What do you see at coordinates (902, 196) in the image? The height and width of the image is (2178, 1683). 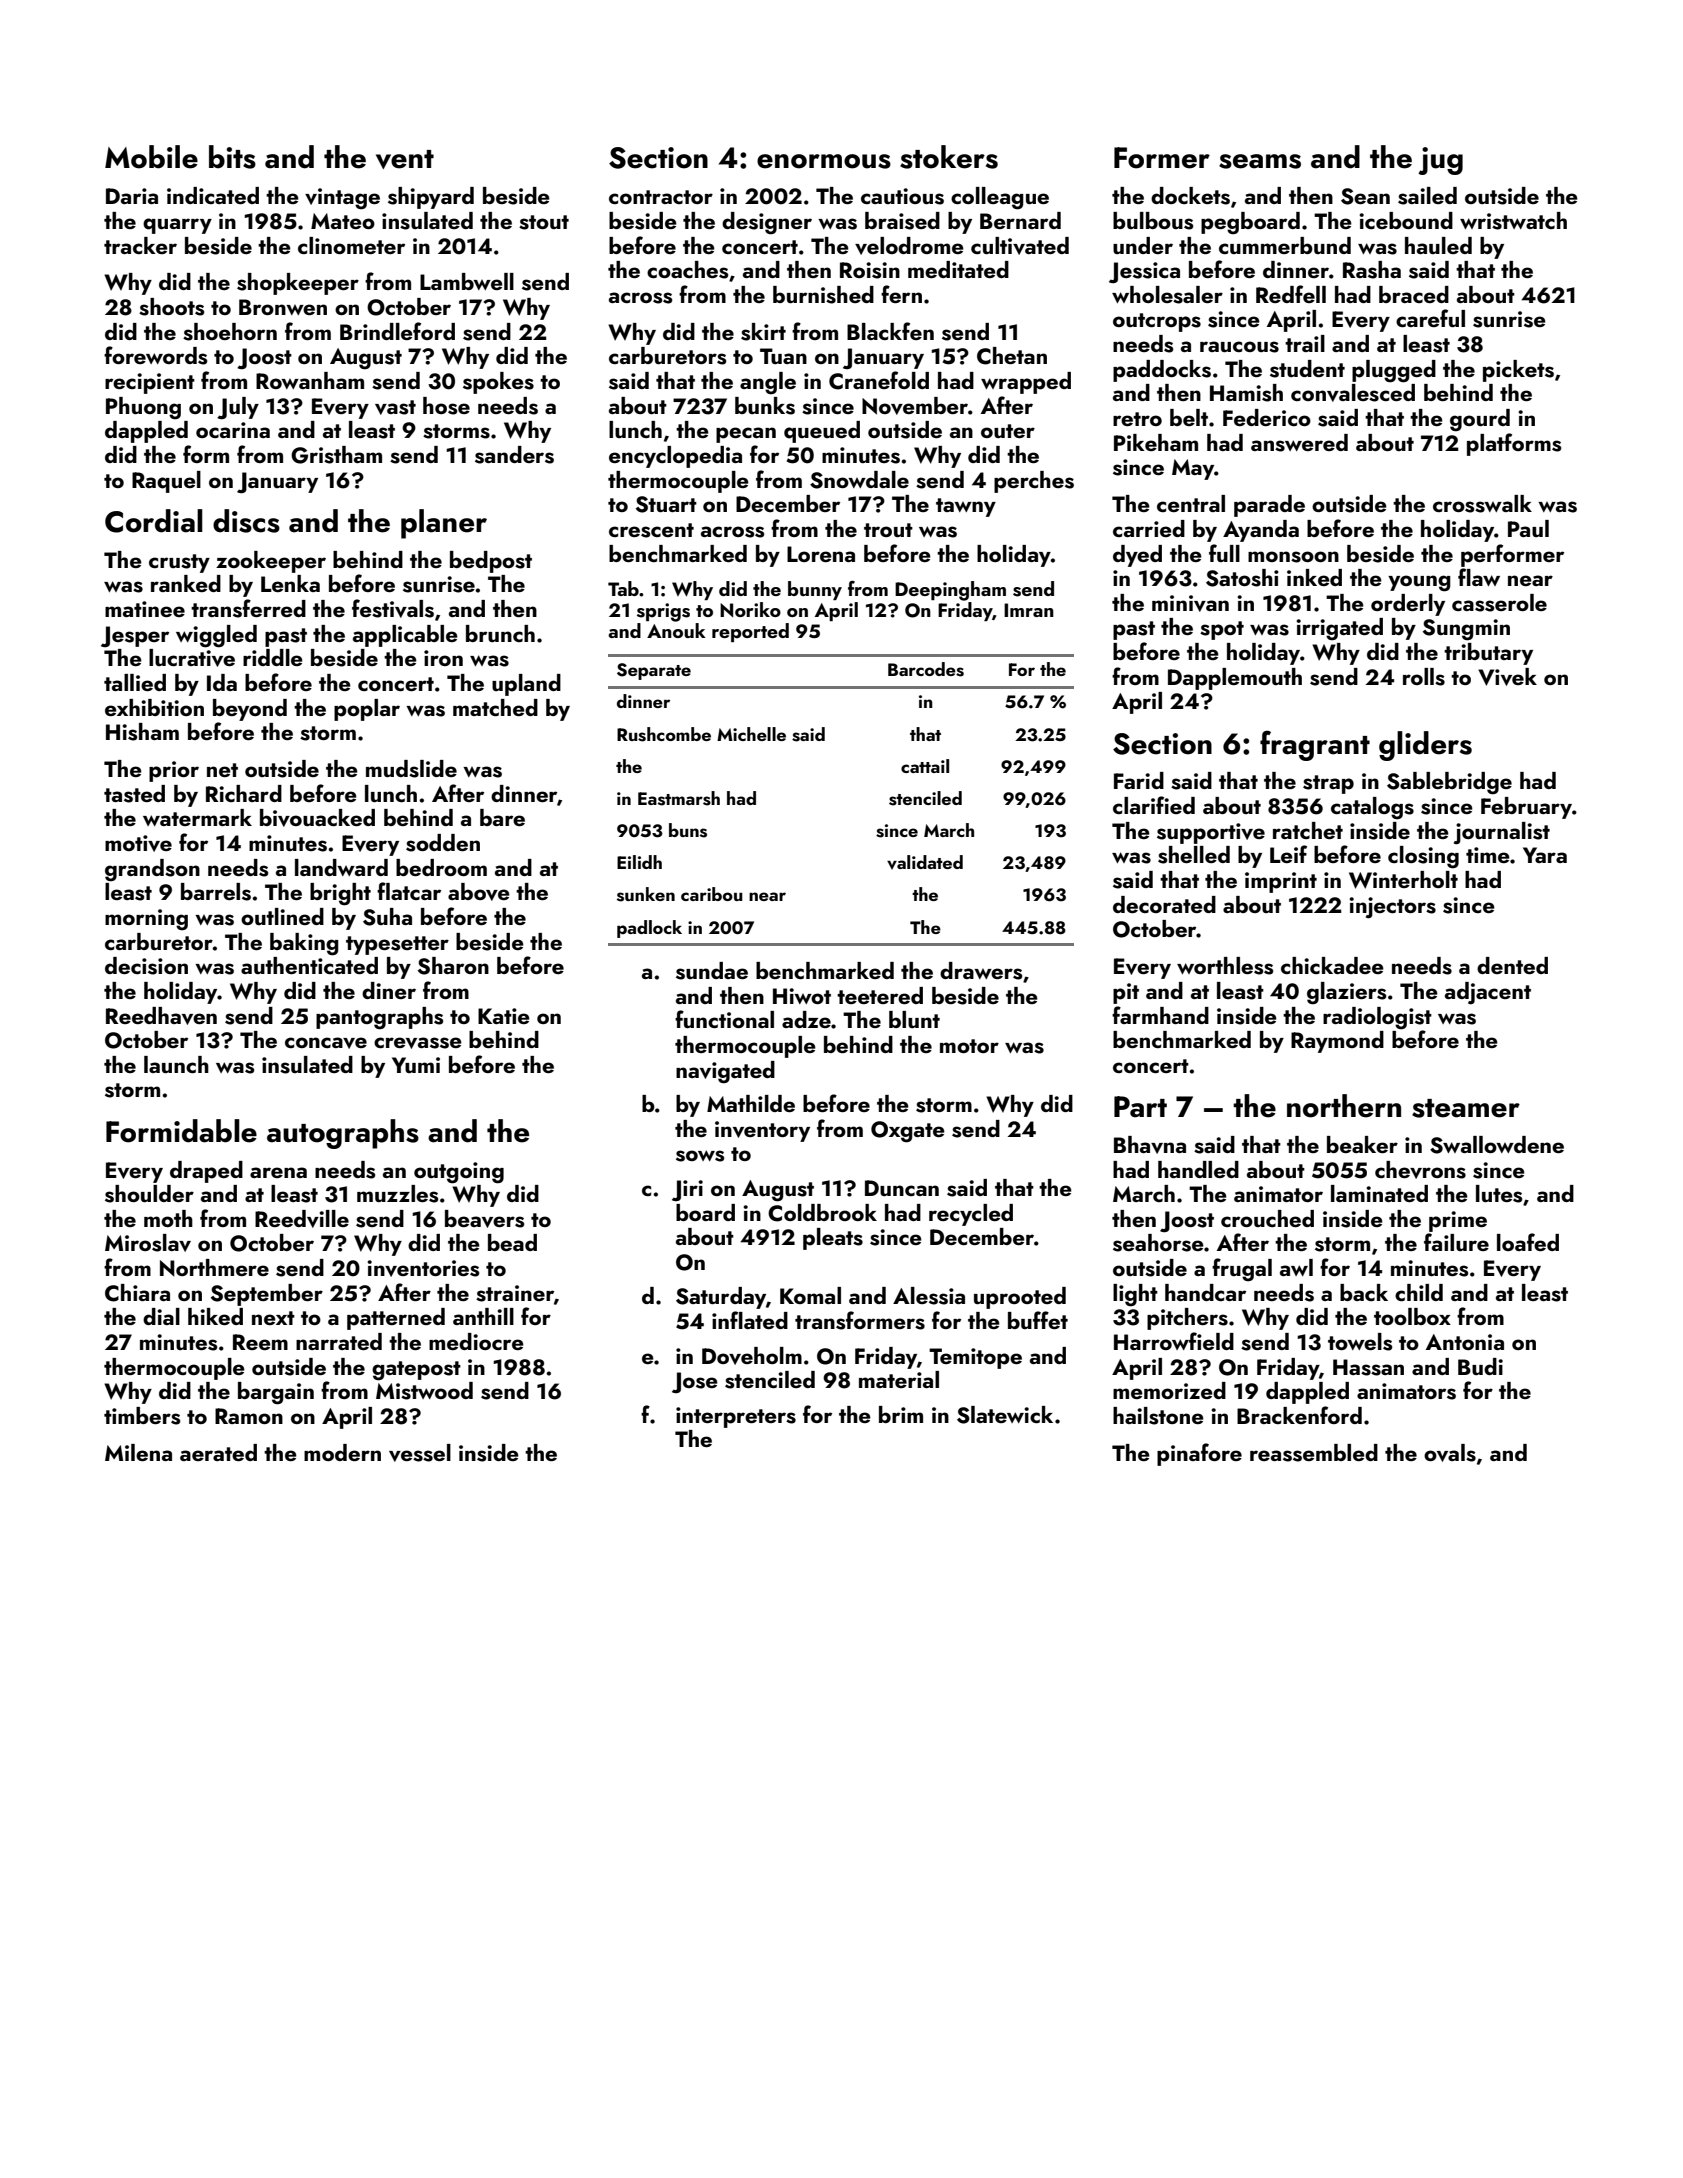 I see `cautious` at bounding box center [902, 196].
